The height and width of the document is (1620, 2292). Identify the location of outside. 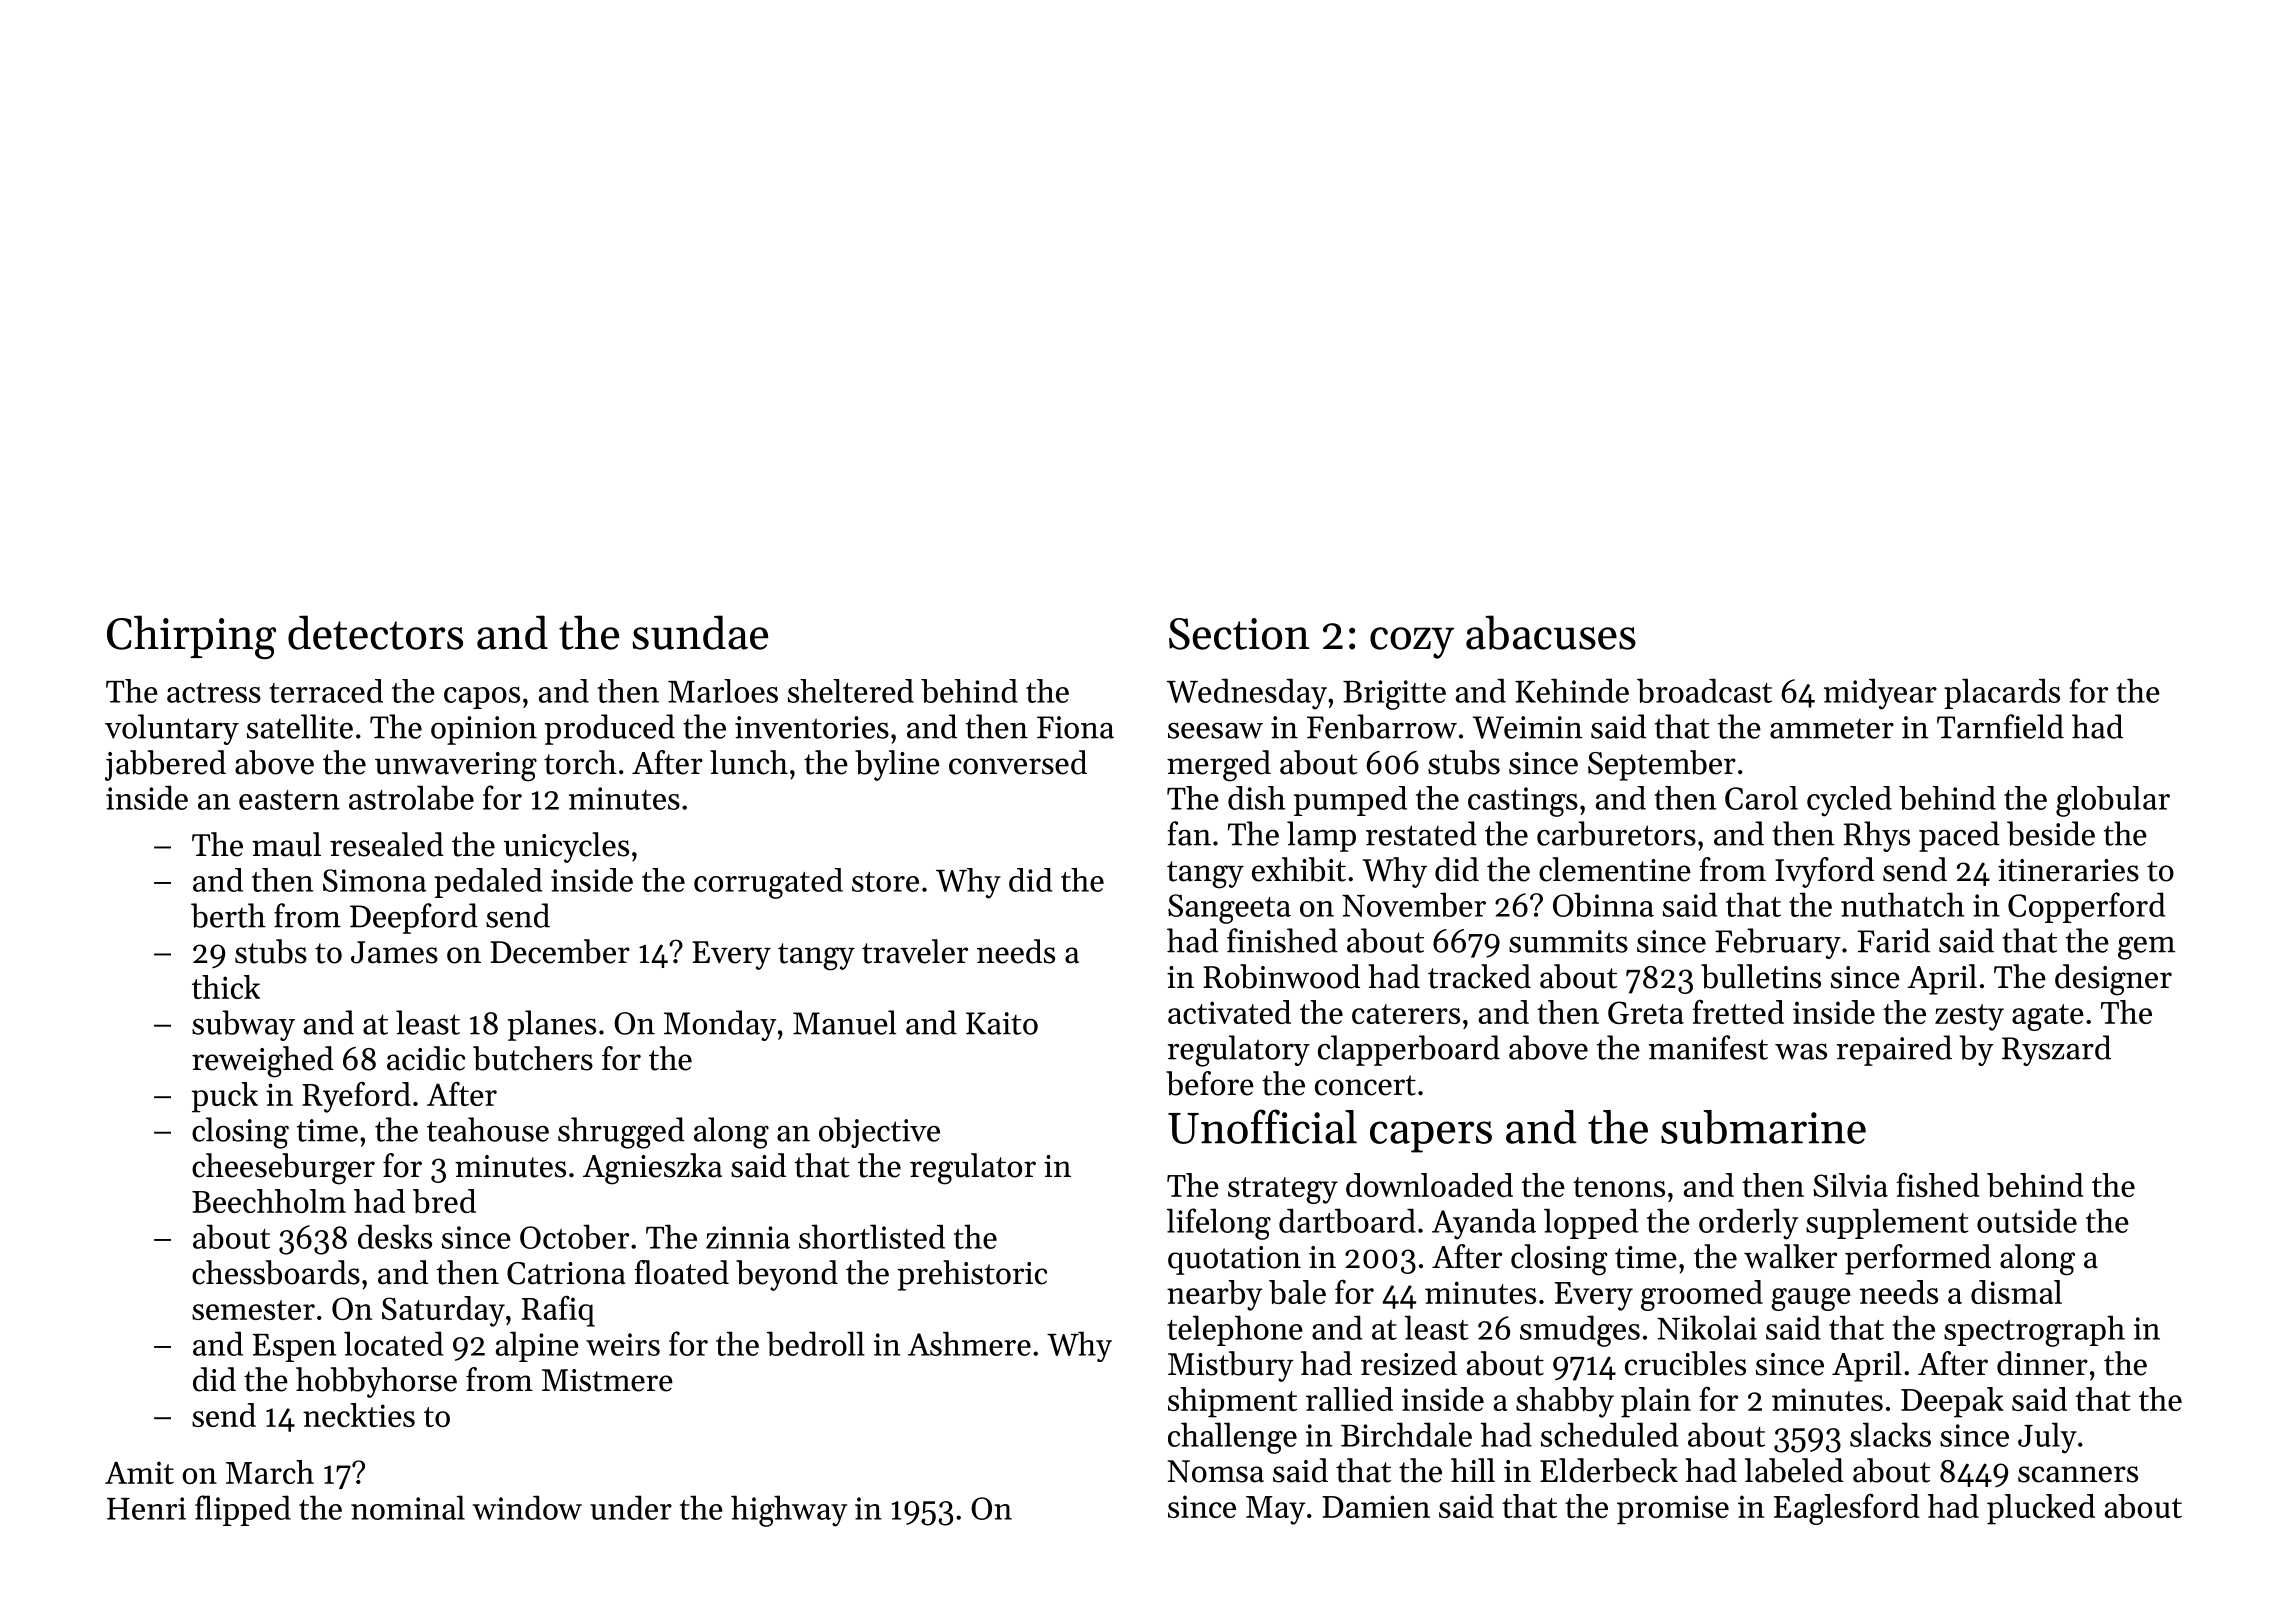
(2027, 1220).
